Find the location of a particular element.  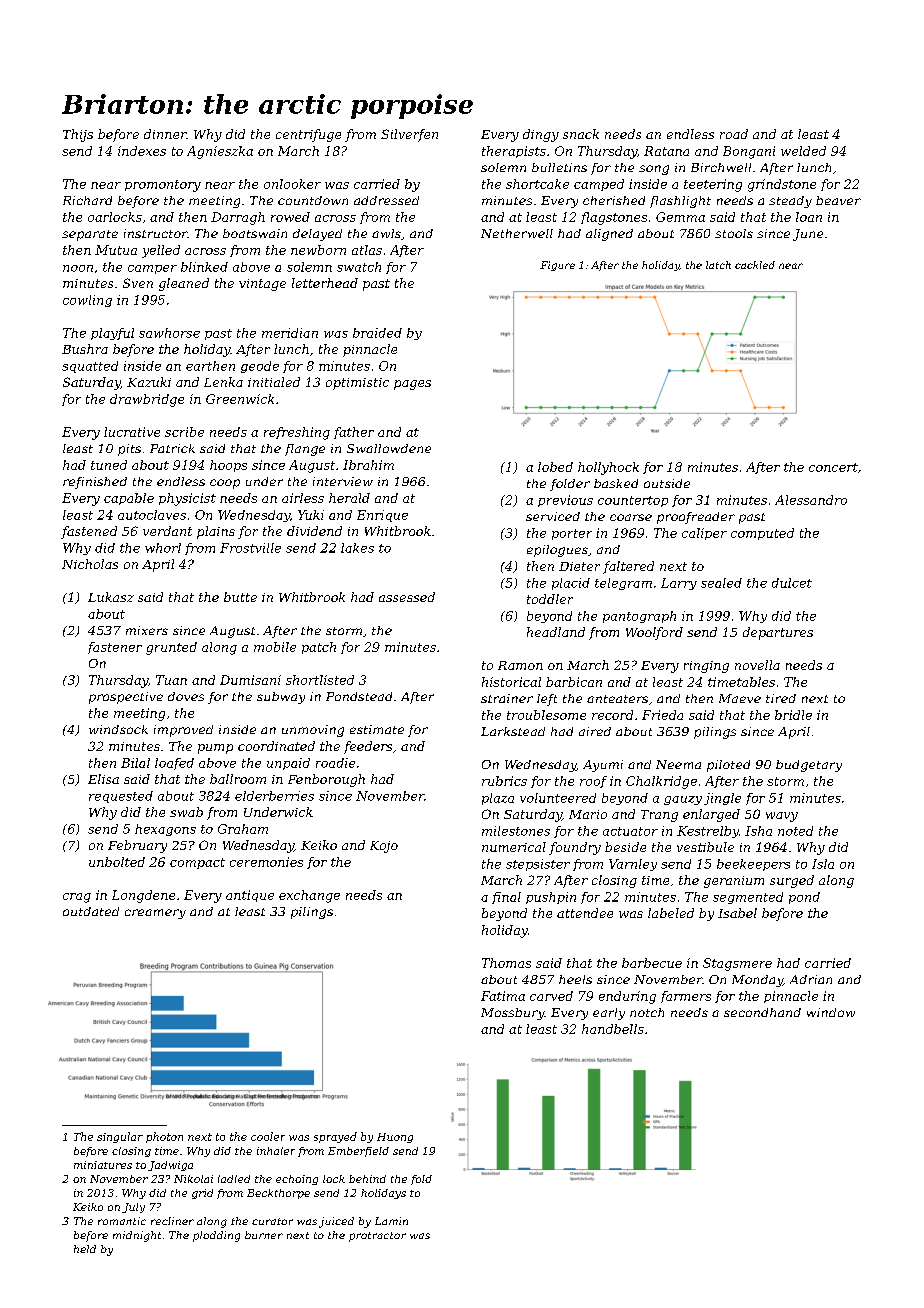

held is located at coordinates (85, 1249).
